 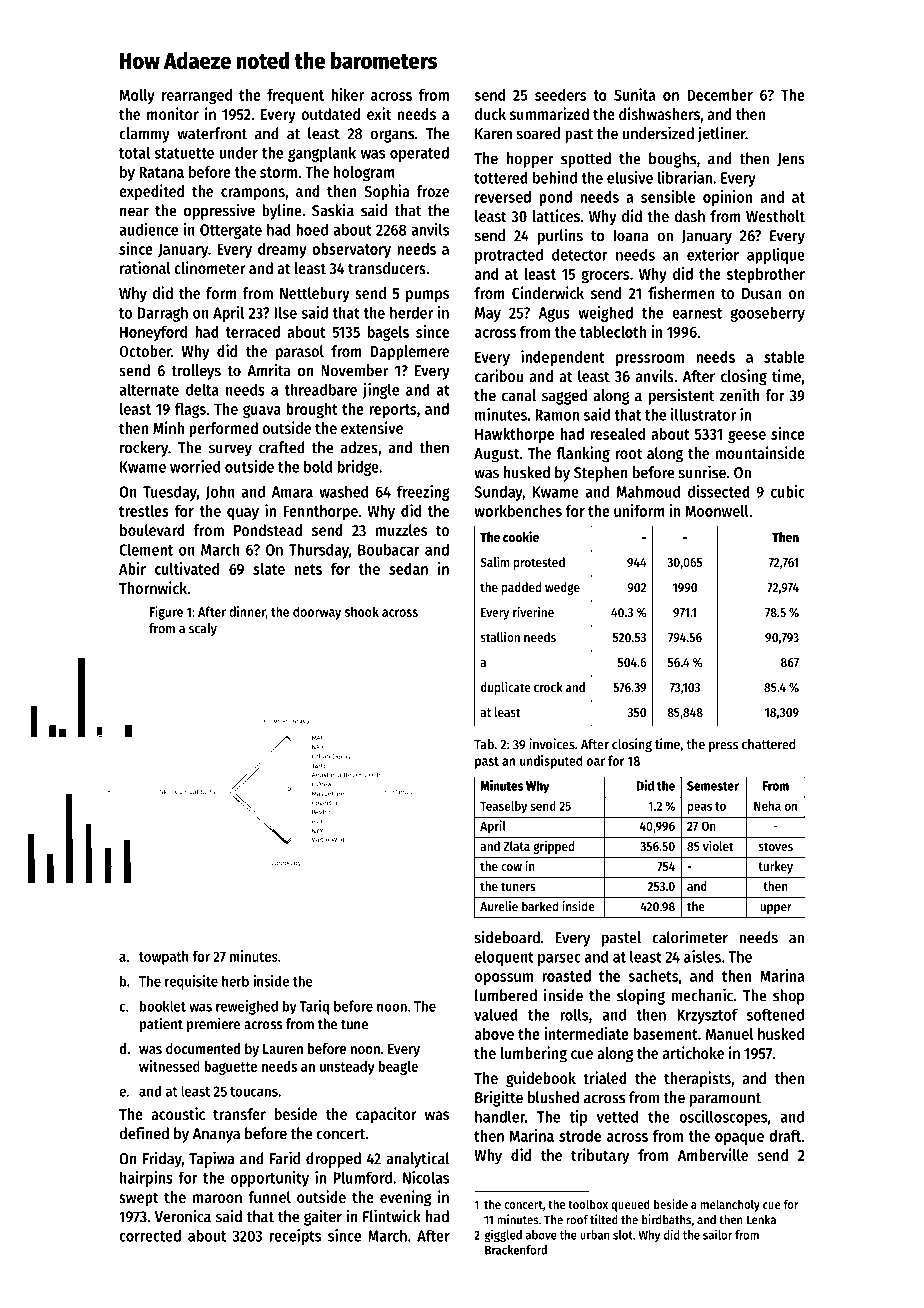 What do you see at coordinates (387, 268) in the screenshot?
I see `transducers` at bounding box center [387, 268].
